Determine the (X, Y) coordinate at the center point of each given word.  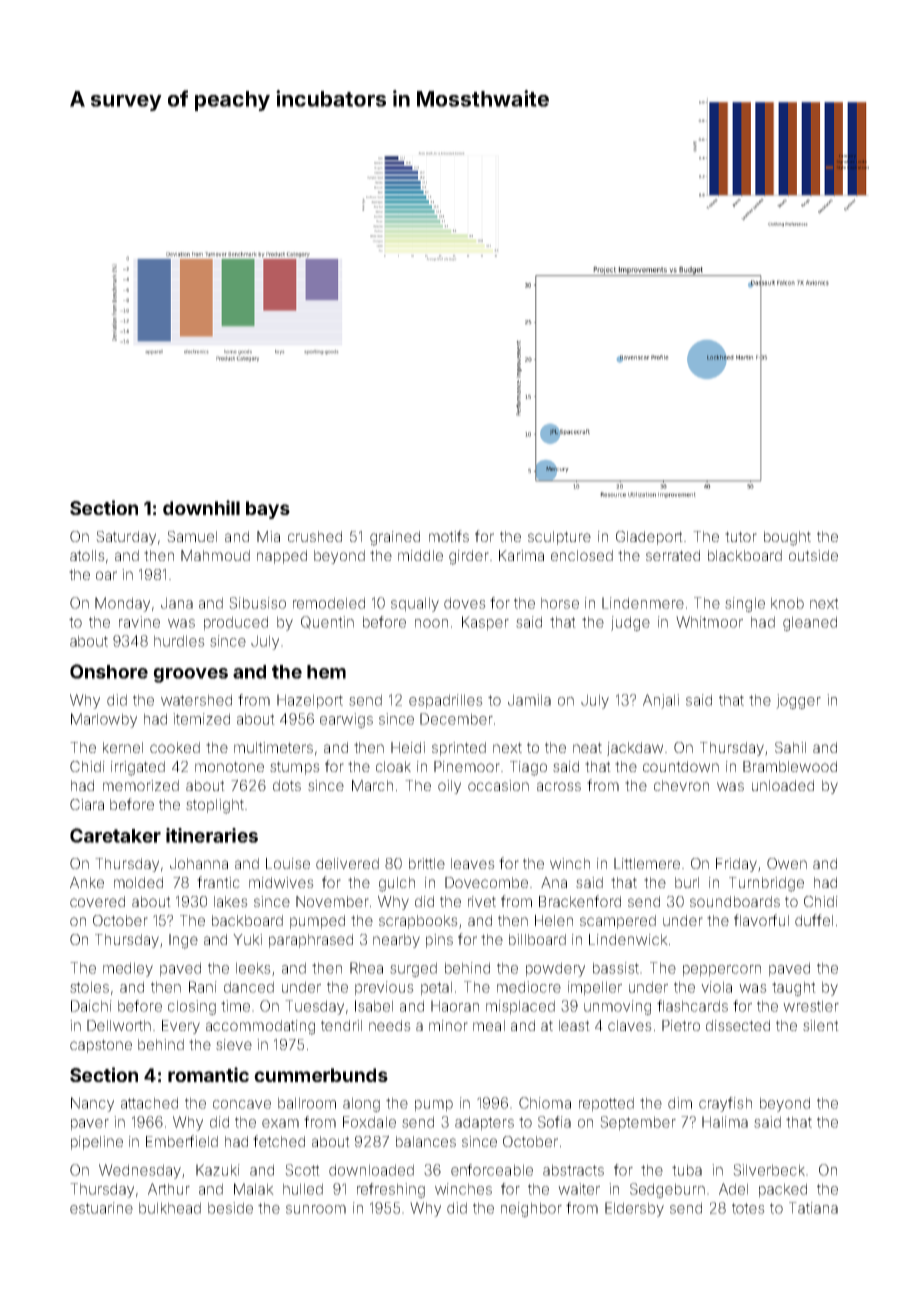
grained (395, 538)
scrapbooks (418, 922)
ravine (139, 622)
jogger (798, 701)
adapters (484, 1123)
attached (149, 1103)
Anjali (661, 701)
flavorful (761, 920)
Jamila (529, 700)
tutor (741, 536)
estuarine (101, 1208)
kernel (123, 747)
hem (326, 672)
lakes (231, 901)
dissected (738, 1025)
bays (268, 510)
